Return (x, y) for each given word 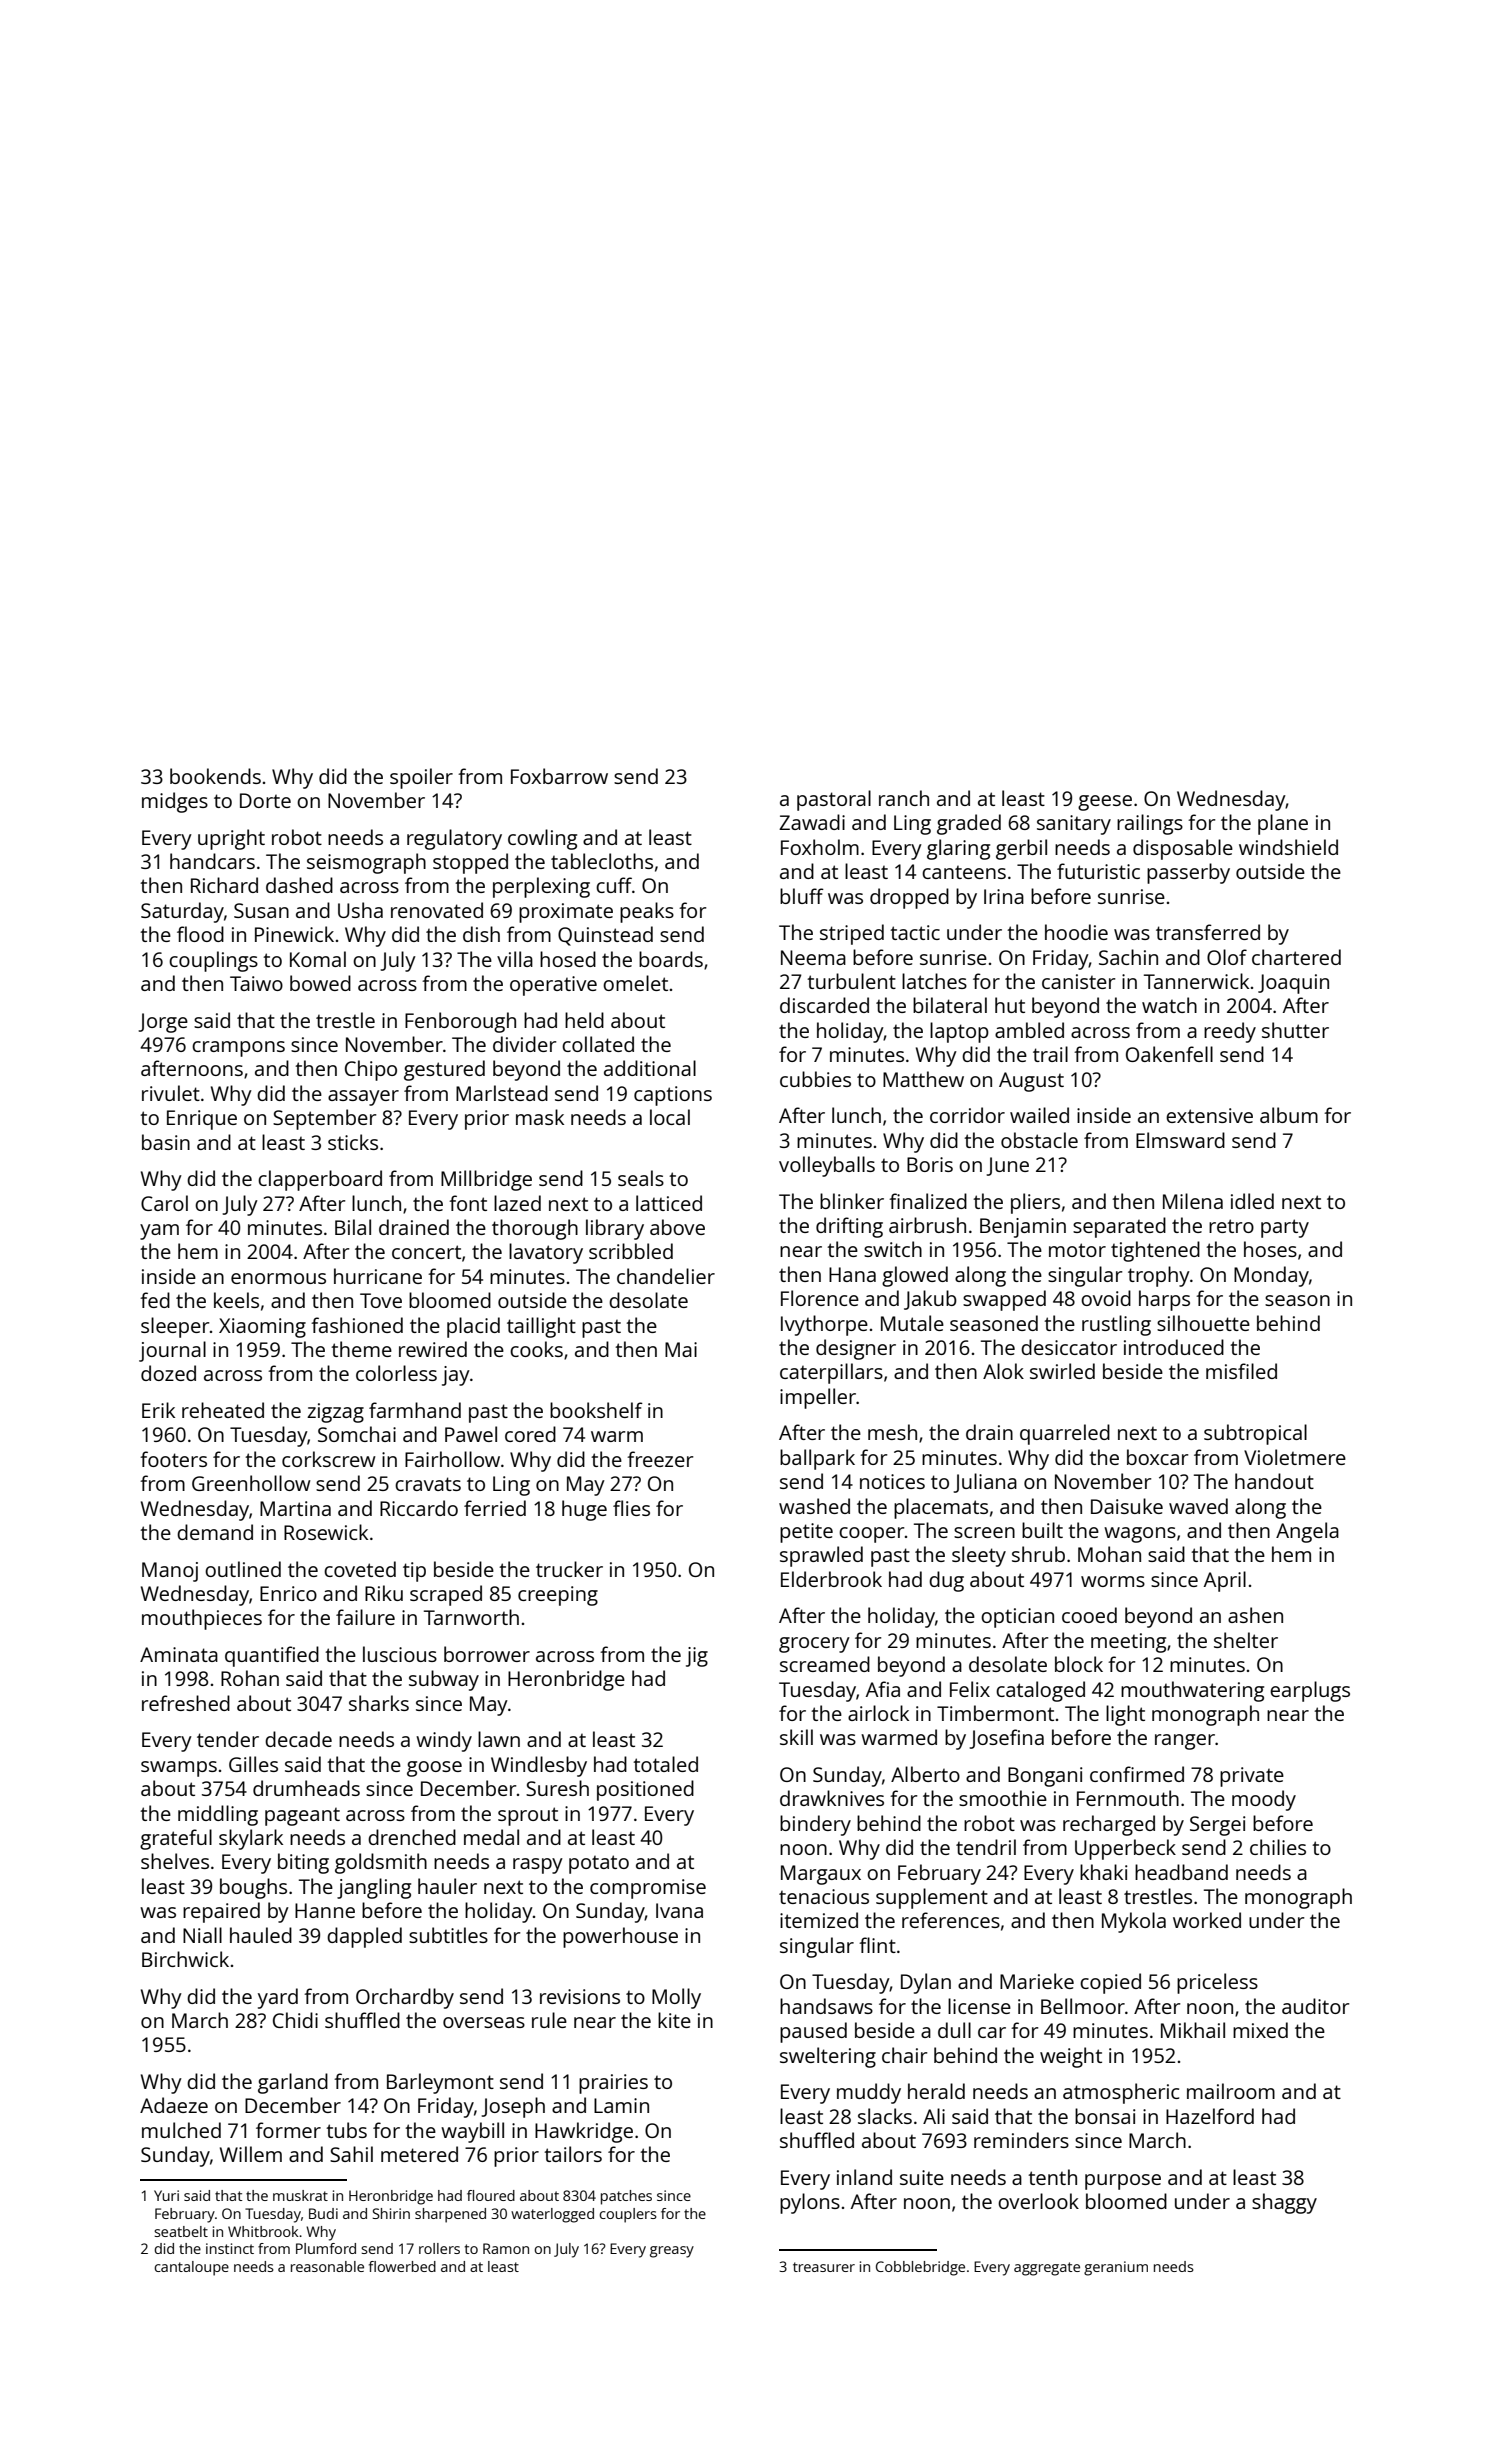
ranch (904, 798)
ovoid (1106, 1298)
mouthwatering (1192, 1691)
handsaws (826, 2006)
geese (1105, 803)
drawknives (832, 1798)
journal (172, 1351)
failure (365, 1617)
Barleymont (440, 2083)
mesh (892, 1432)
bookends (215, 776)
